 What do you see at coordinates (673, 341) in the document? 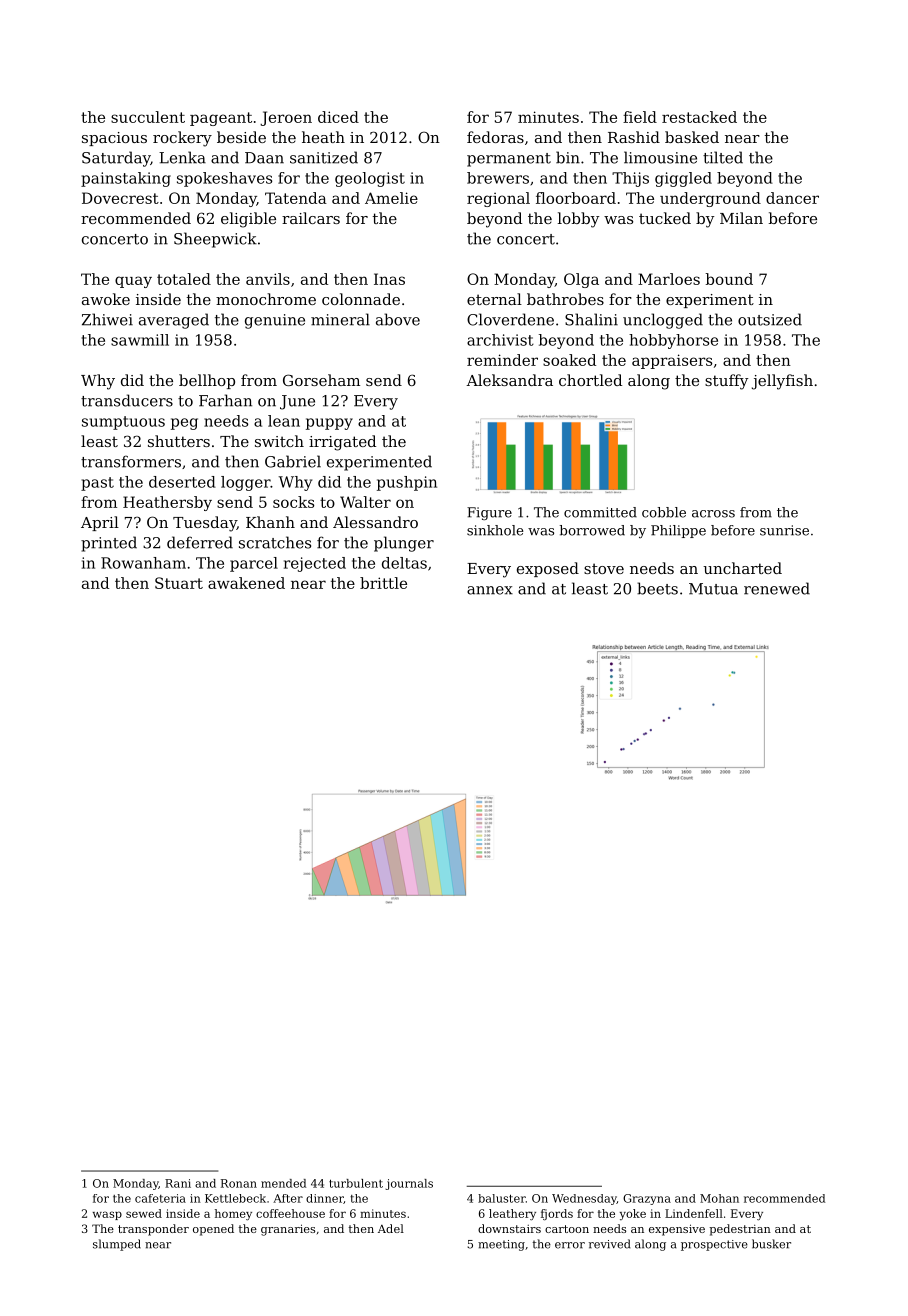
I see `hobbyhorse` at bounding box center [673, 341].
